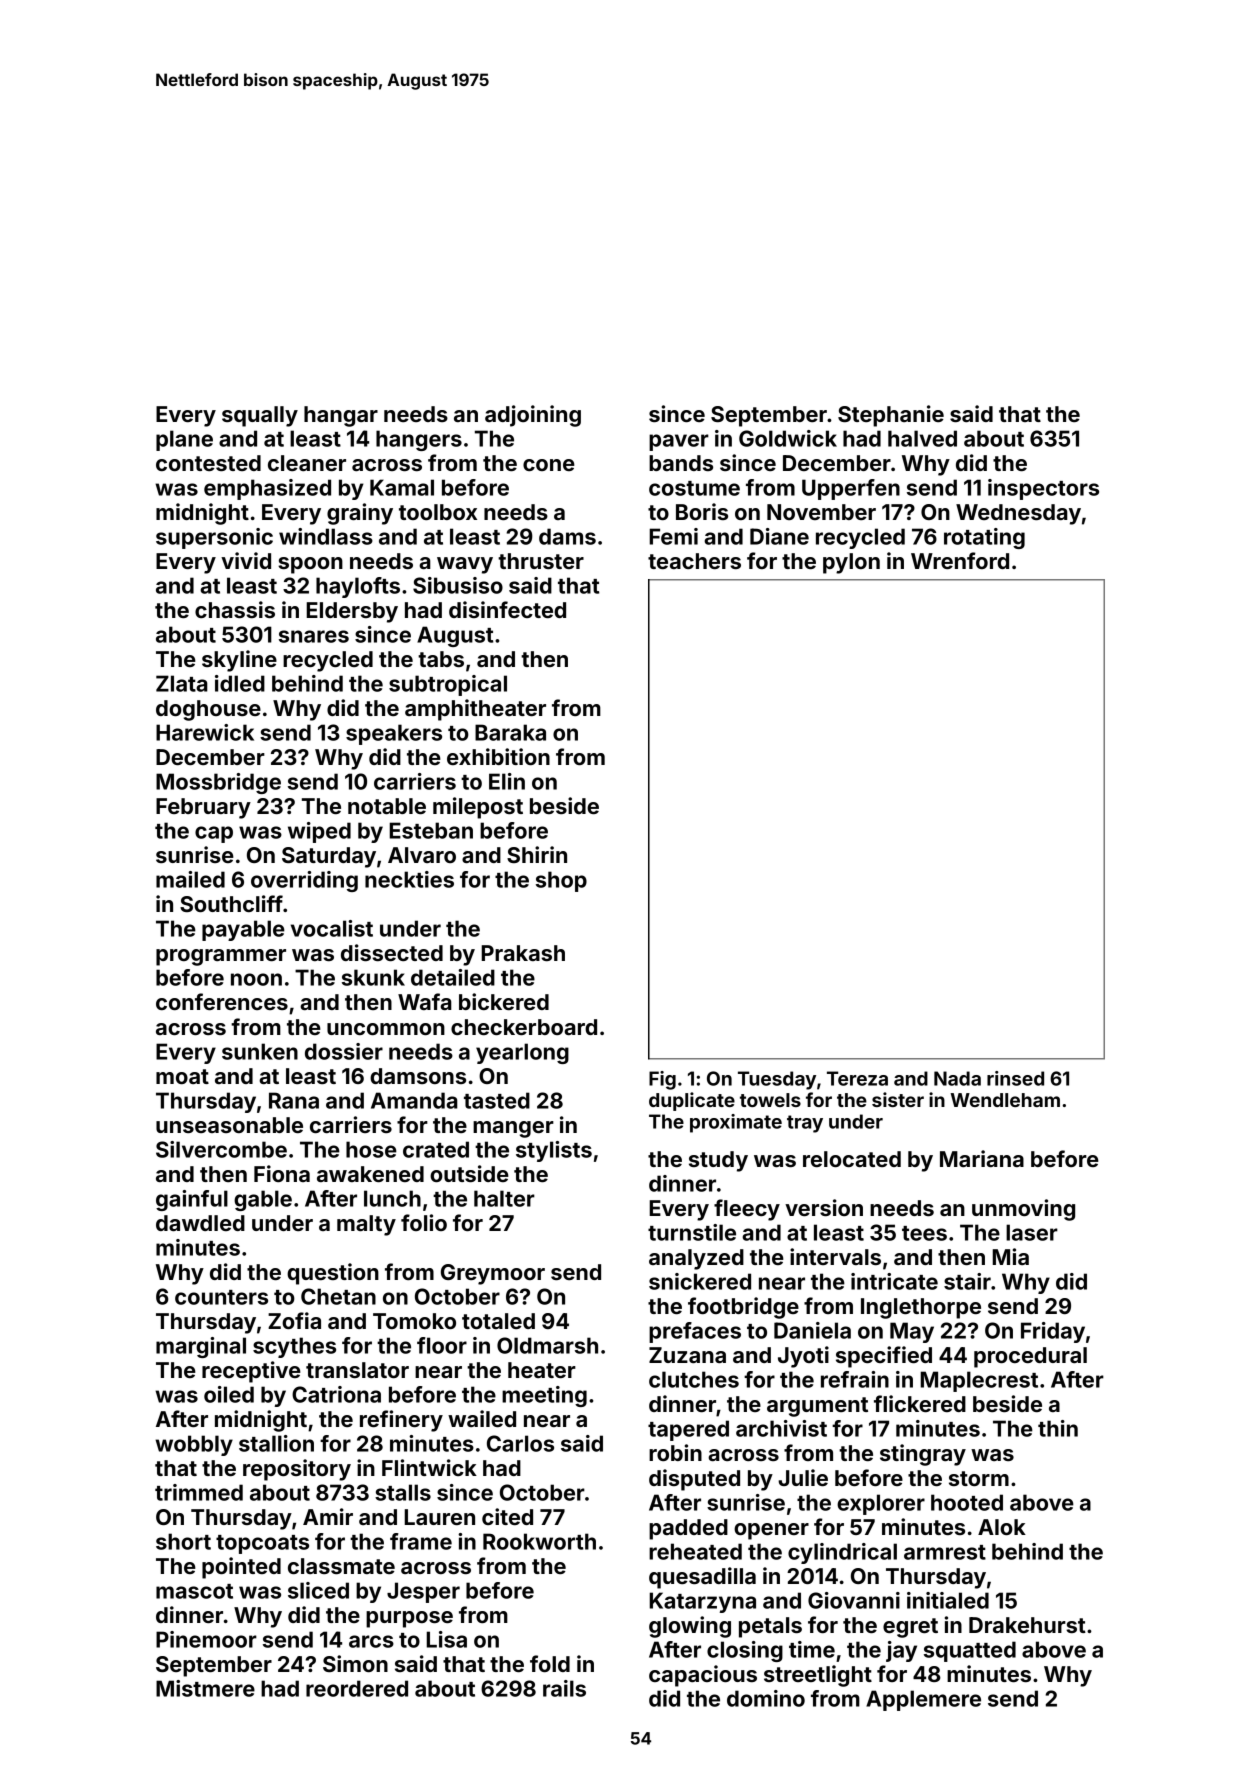 The height and width of the document is (1782, 1260). I want to click on armrest, so click(945, 1552).
